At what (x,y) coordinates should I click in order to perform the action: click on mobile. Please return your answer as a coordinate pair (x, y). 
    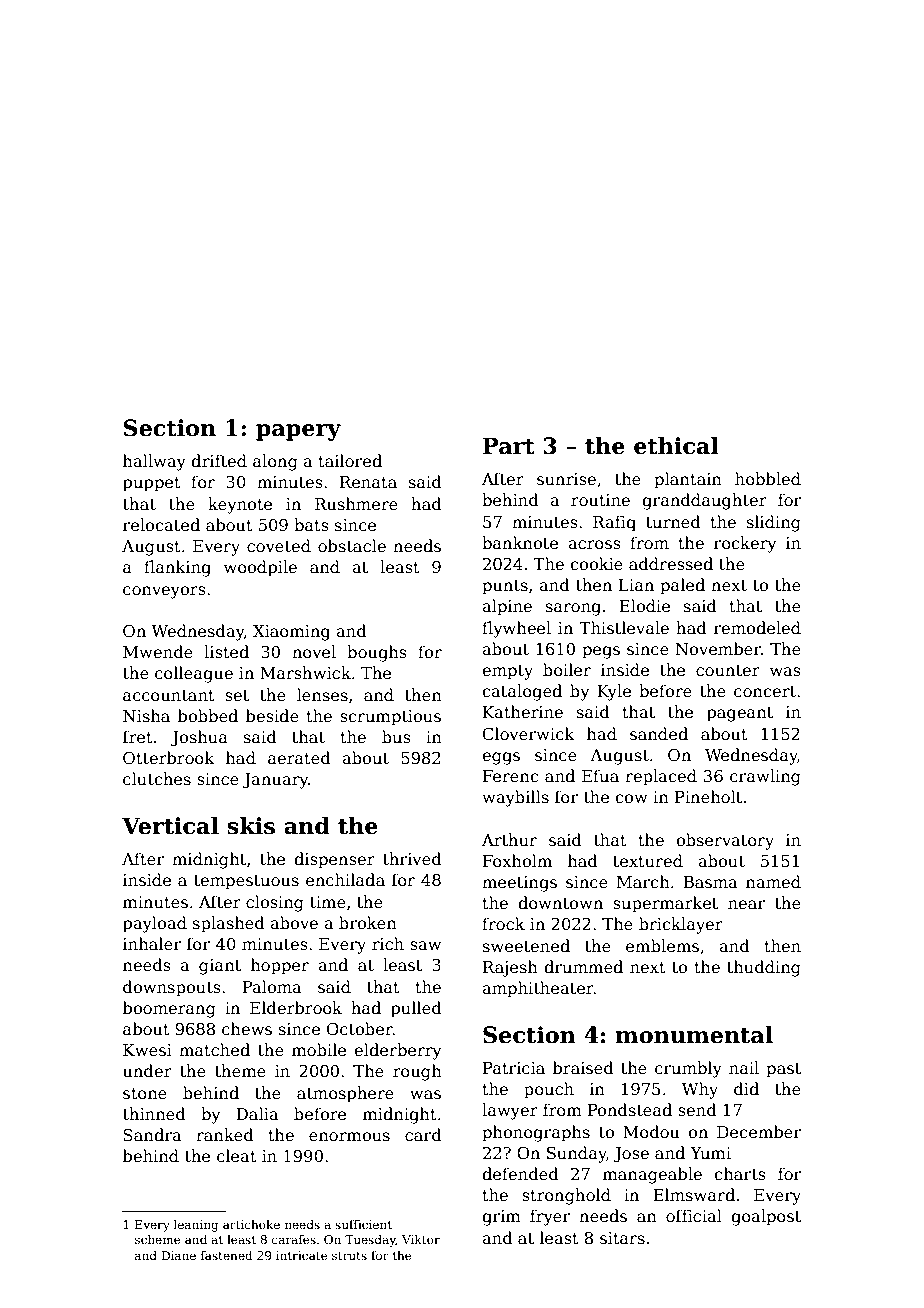
    Looking at the image, I should click on (319, 1050).
